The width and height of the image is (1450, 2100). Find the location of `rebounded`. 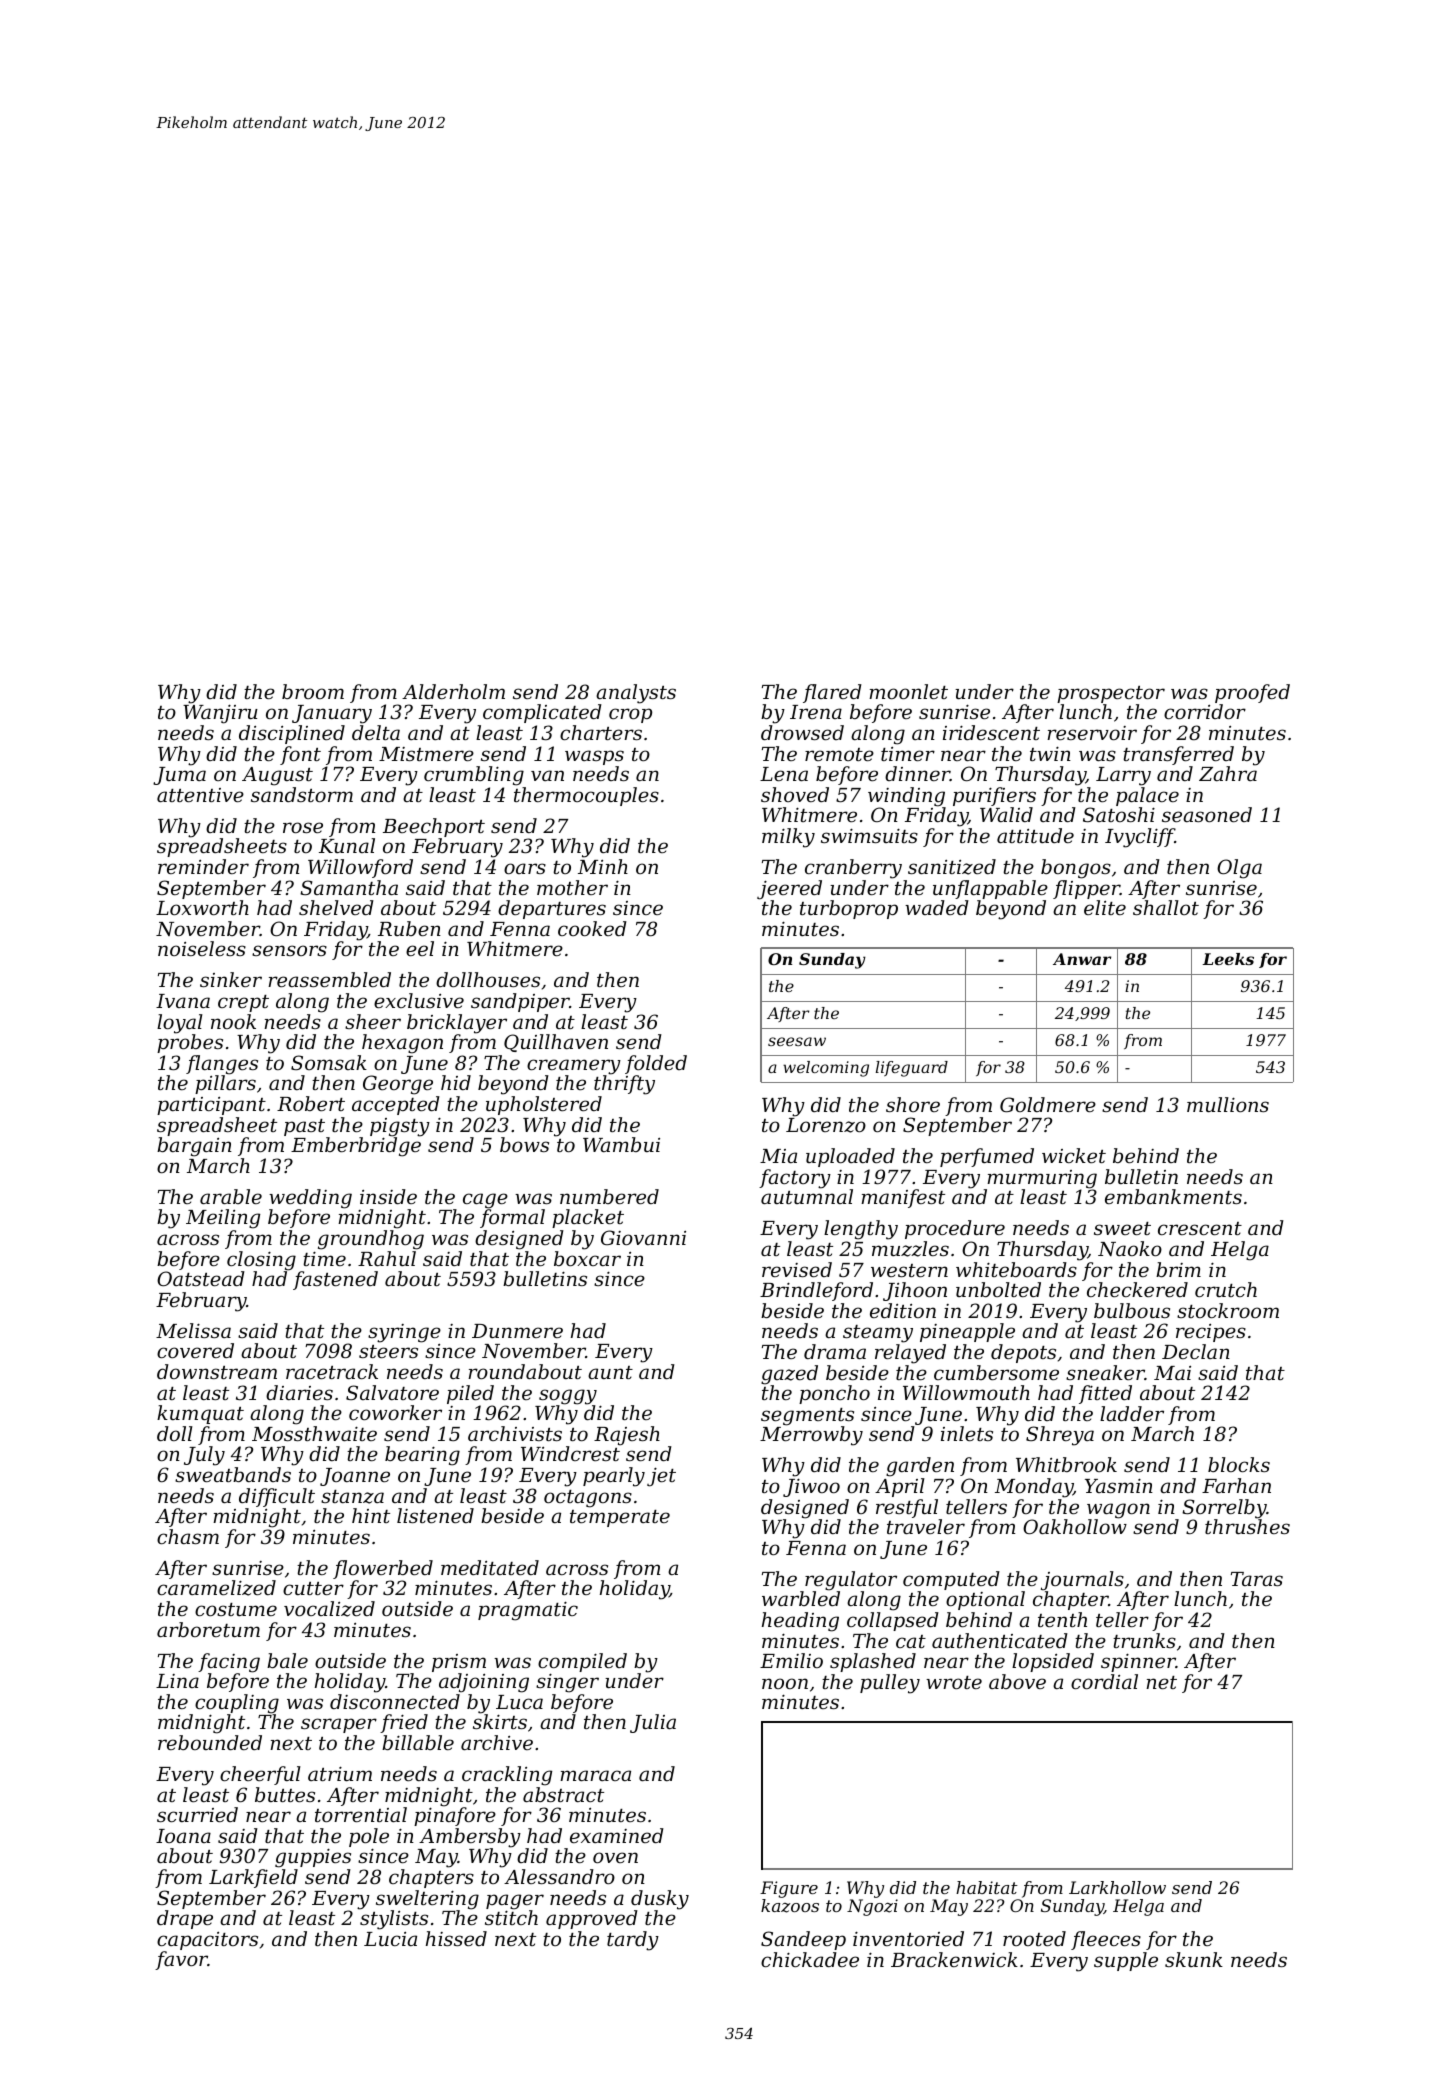

rebounded is located at coordinates (210, 1742).
